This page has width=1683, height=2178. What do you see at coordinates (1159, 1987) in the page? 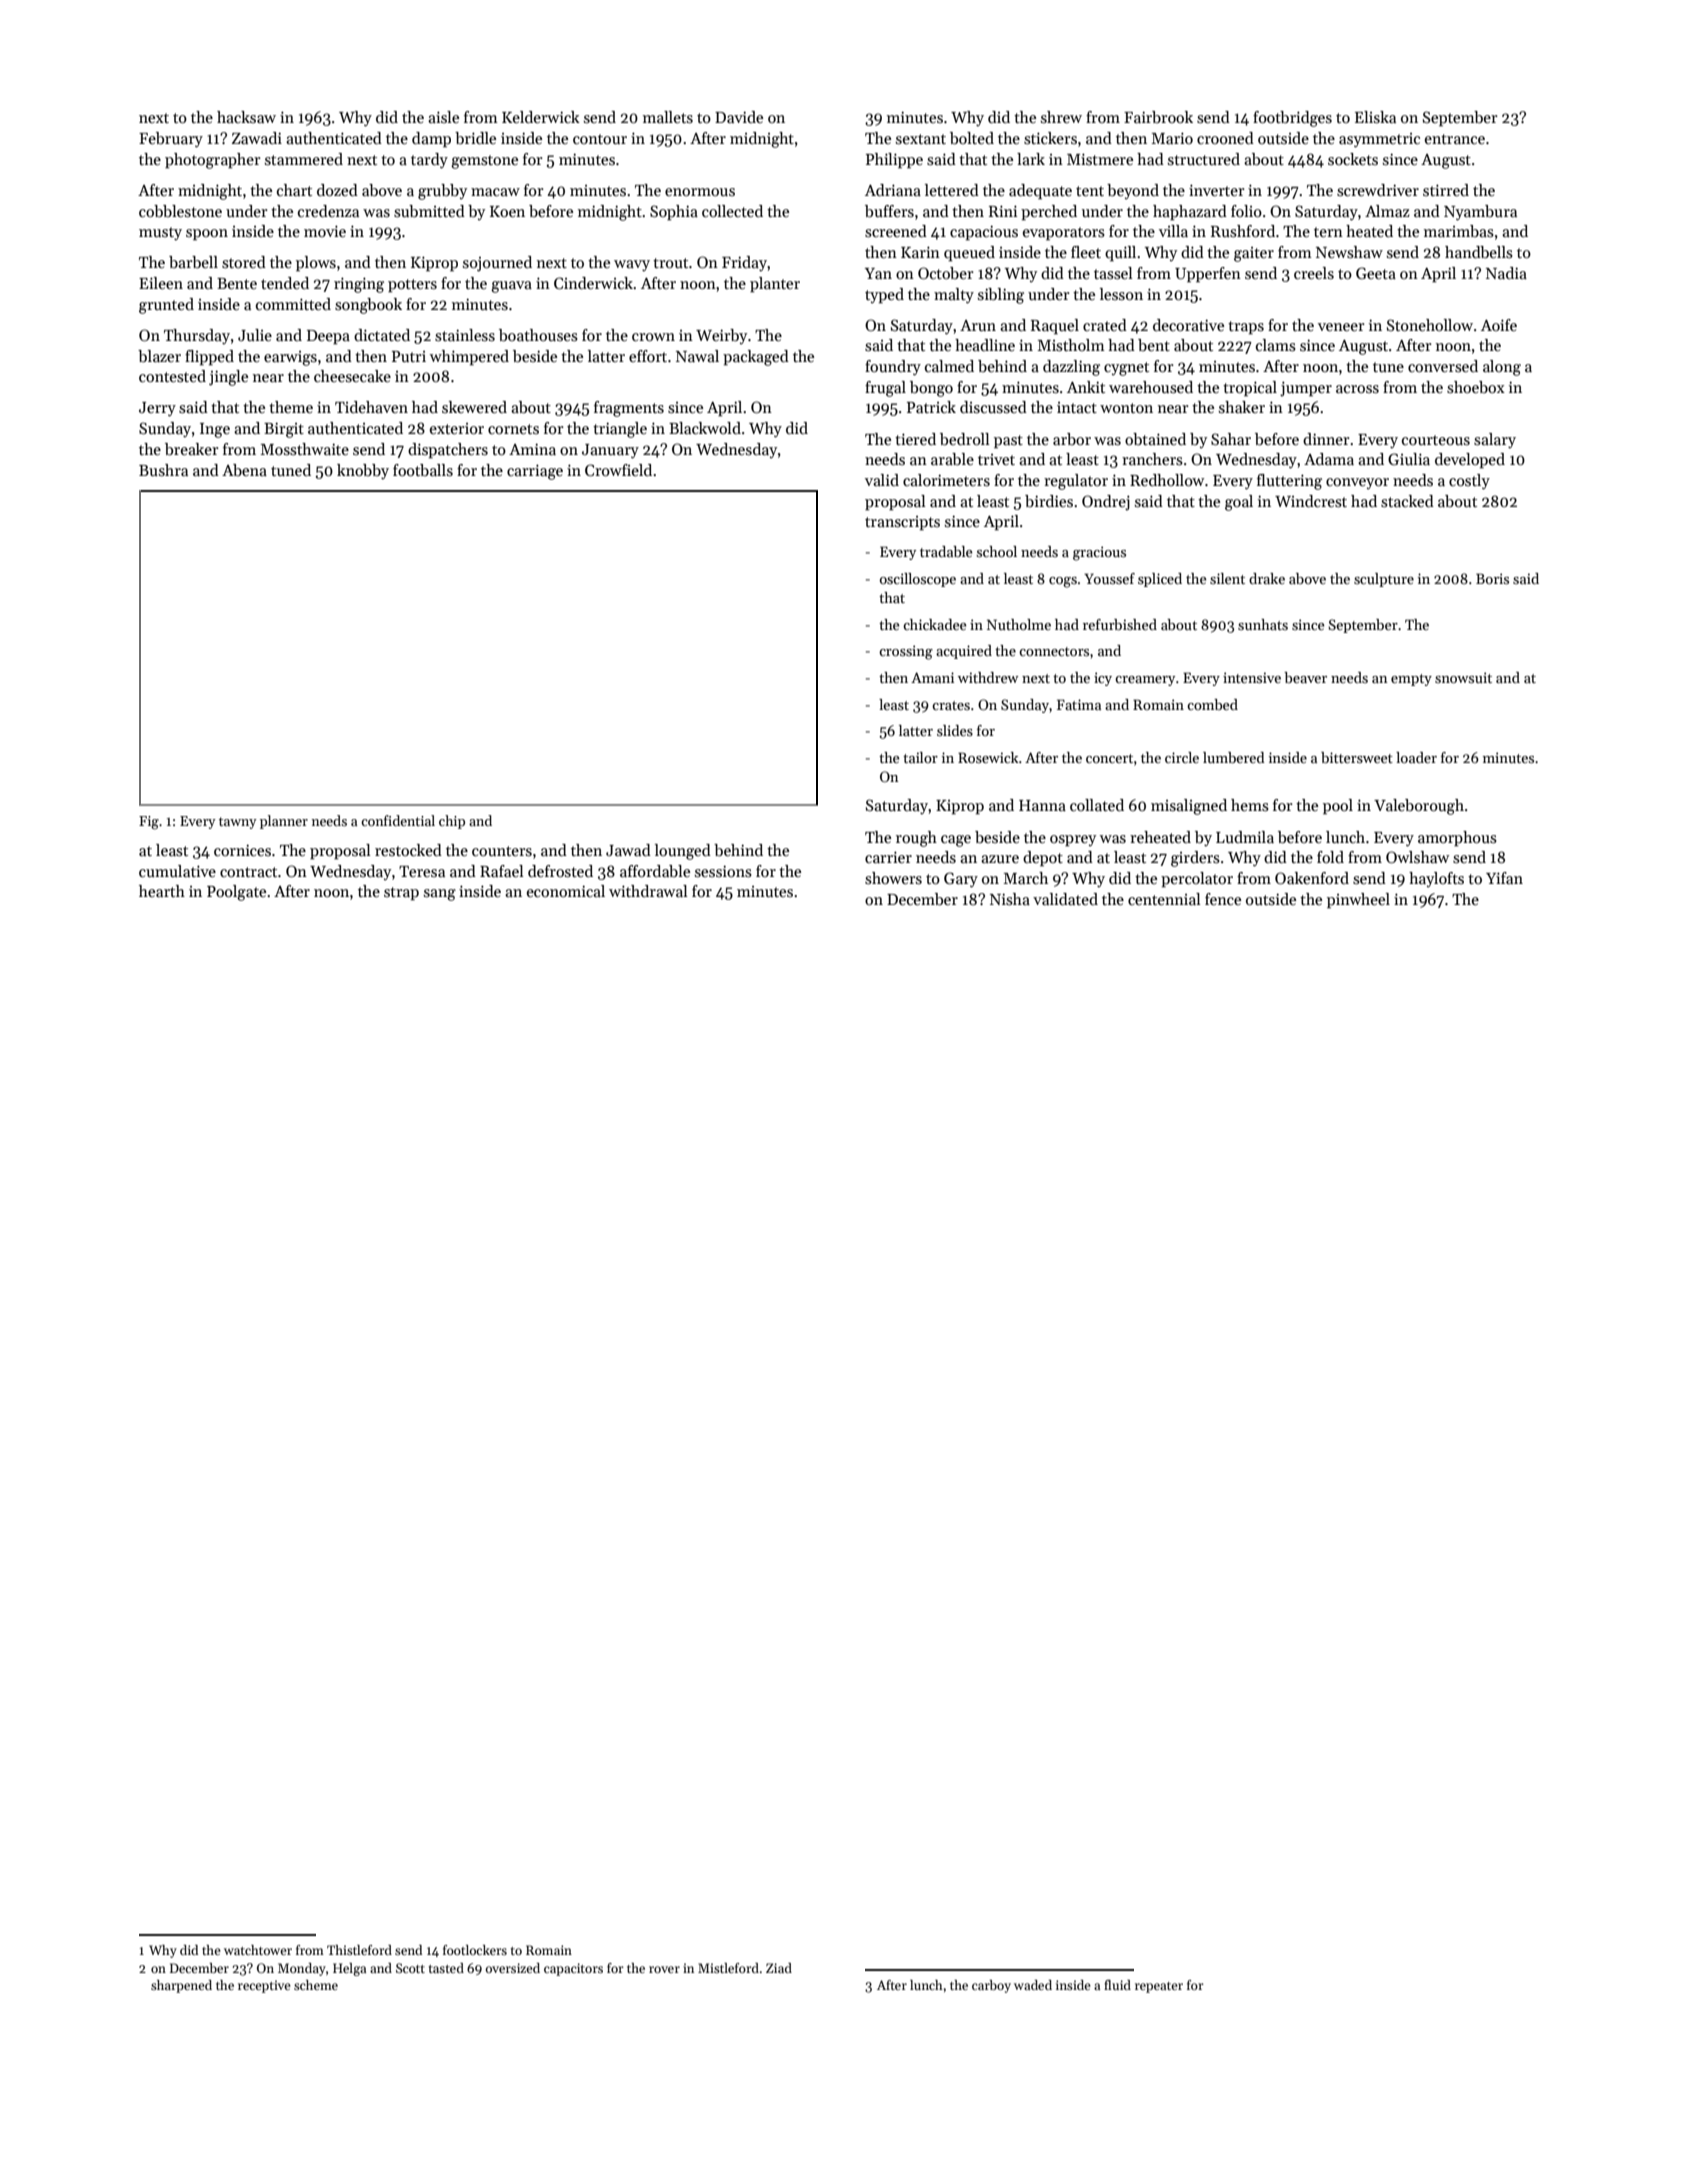
I see `repeater` at bounding box center [1159, 1987].
